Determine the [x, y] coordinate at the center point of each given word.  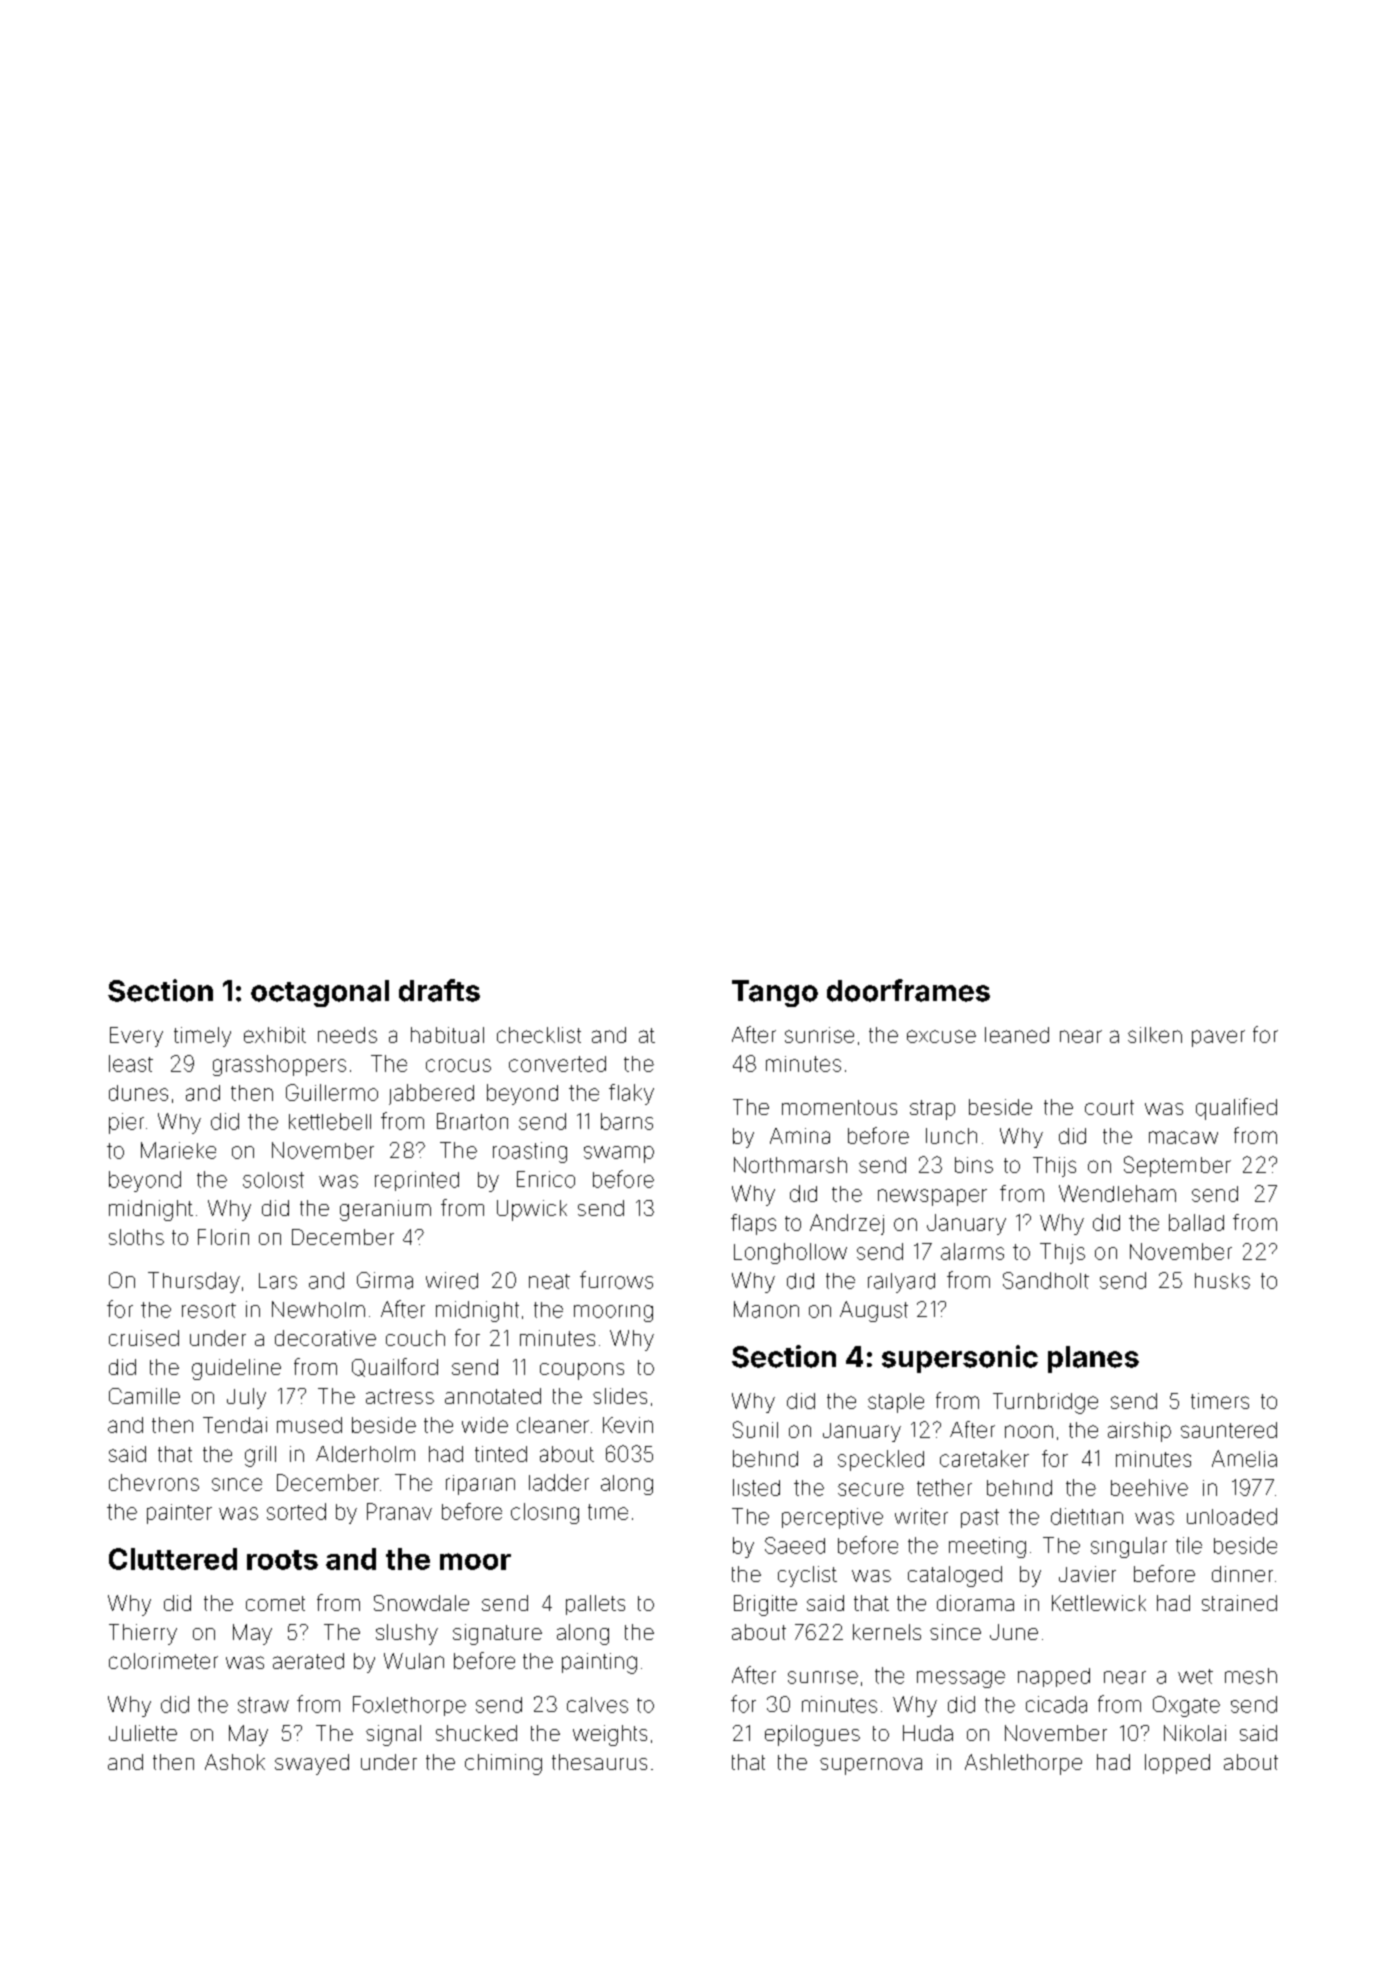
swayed [312, 1764]
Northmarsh [790, 1165]
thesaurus [599, 1762]
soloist [273, 1180]
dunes [138, 1093]
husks [1222, 1281]
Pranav [399, 1511]
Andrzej [847, 1224]
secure [871, 1489]
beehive [1149, 1487]
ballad [1196, 1222]
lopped [1177, 1764]
